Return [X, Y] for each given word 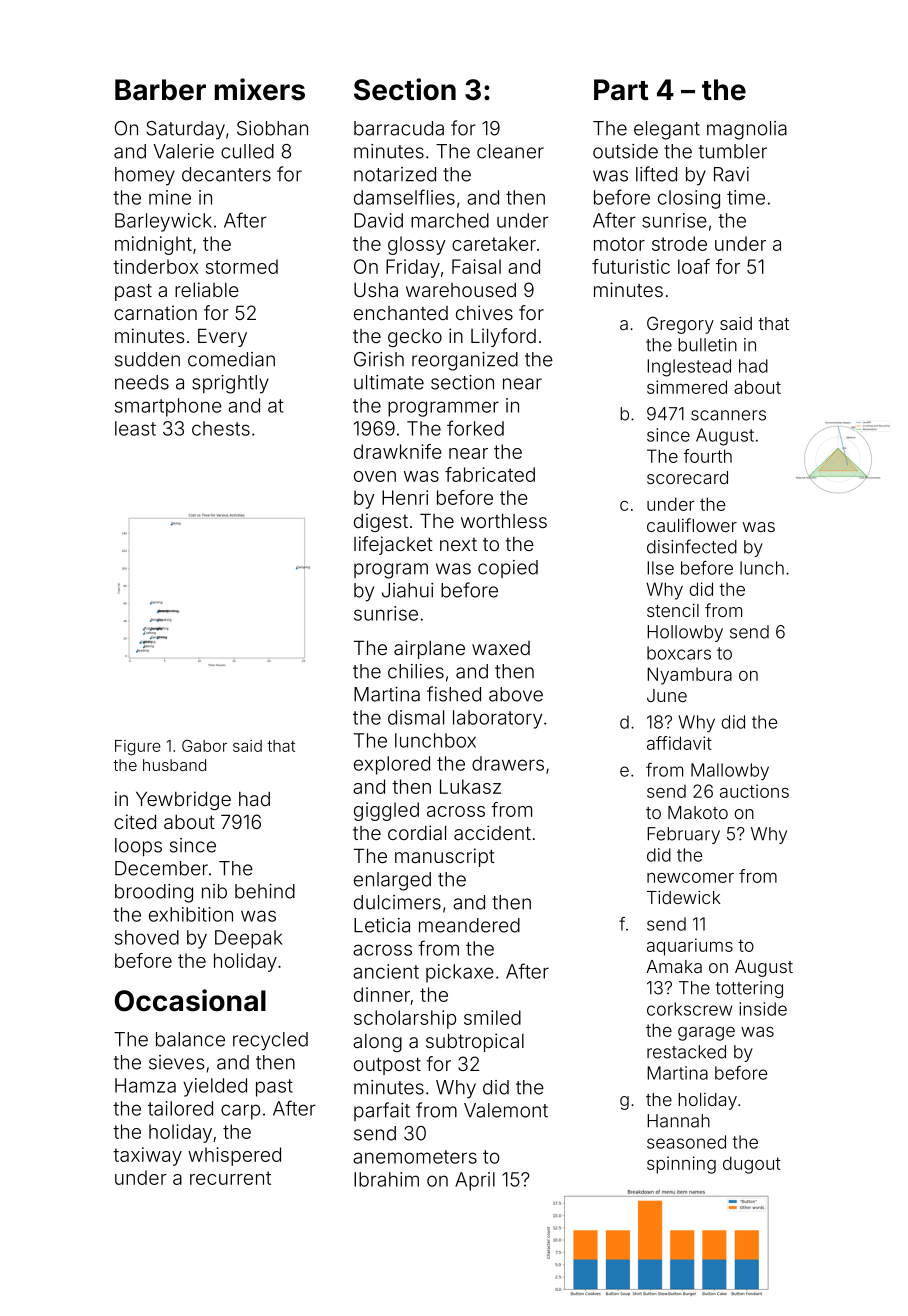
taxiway [147, 1156]
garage [706, 1034]
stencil [673, 610]
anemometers [415, 1157]
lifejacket [393, 545]
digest [381, 522]
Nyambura [689, 676]
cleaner [510, 151]
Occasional [190, 1000]
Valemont [506, 1110]
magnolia [747, 130]
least [135, 428]
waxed [501, 648]
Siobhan [272, 128]
